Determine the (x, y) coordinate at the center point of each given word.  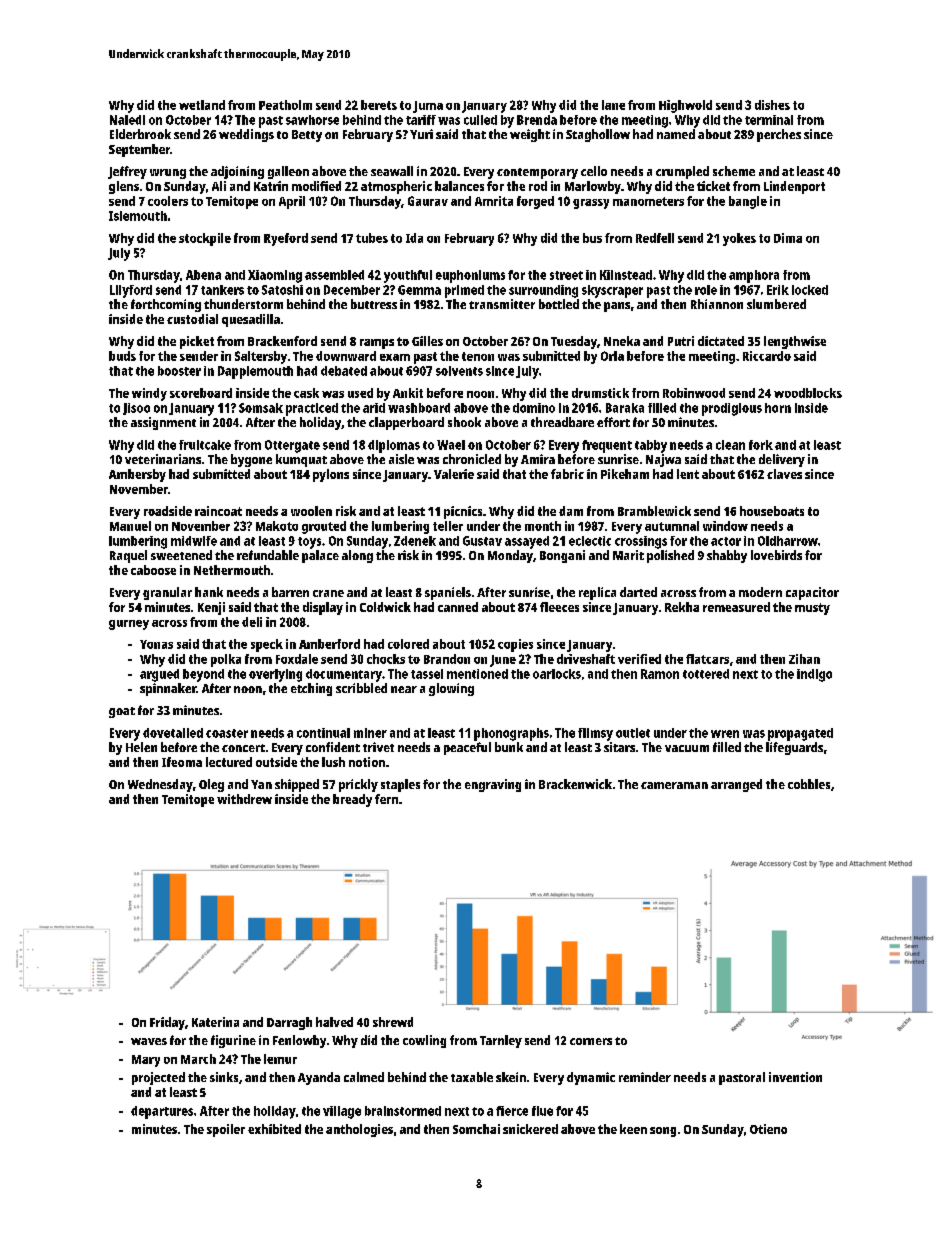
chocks (386, 659)
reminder (645, 1077)
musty (812, 609)
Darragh (289, 1023)
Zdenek (415, 541)
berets (379, 105)
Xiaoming (275, 276)
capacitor (812, 593)
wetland (202, 105)
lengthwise (795, 342)
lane (613, 105)
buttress (374, 304)
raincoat (218, 511)
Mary (146, 1061)
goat (122, 712)
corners (591, 1041)
